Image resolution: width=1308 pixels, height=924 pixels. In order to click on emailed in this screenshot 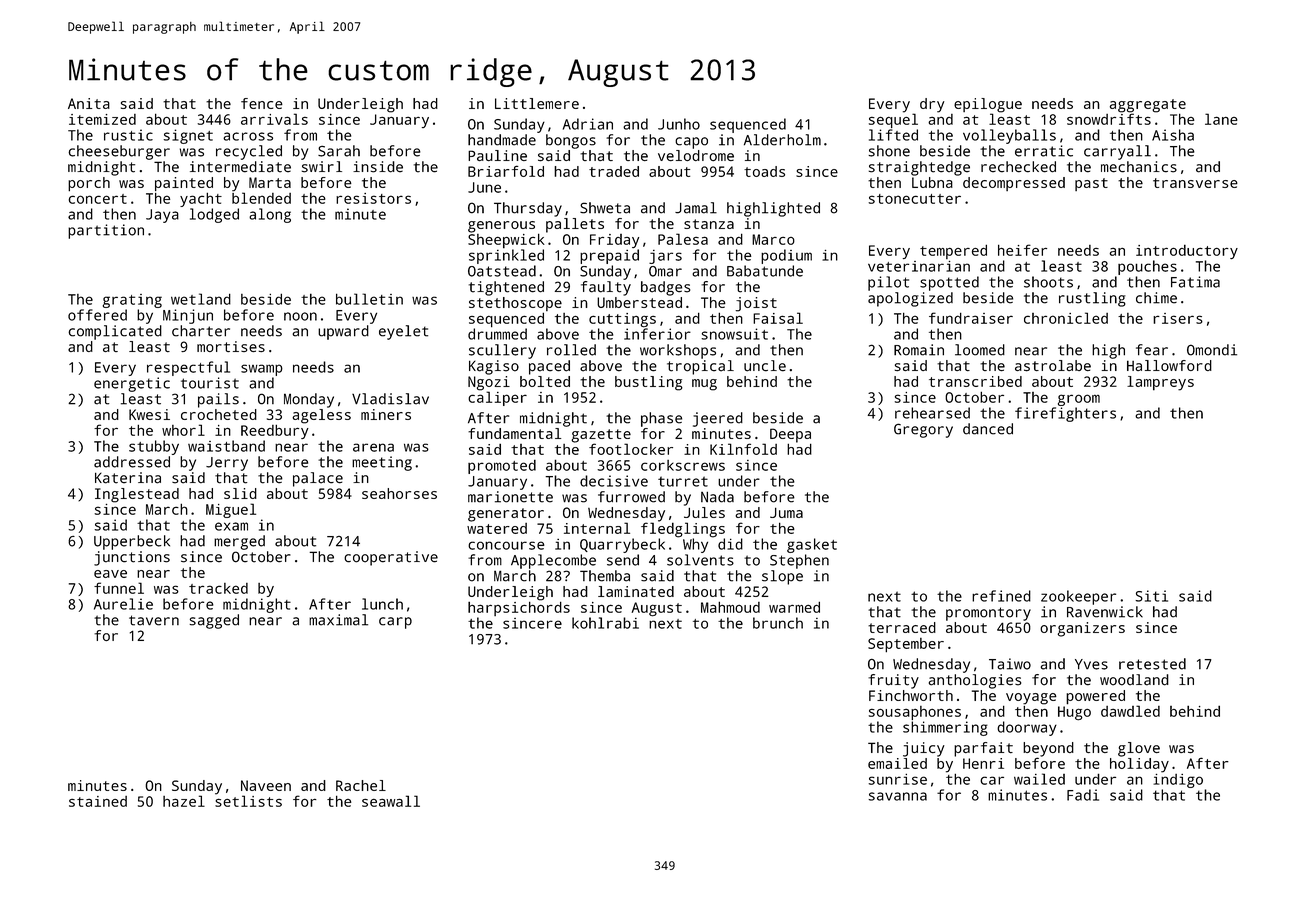, I will do `click(897, 763)`.
